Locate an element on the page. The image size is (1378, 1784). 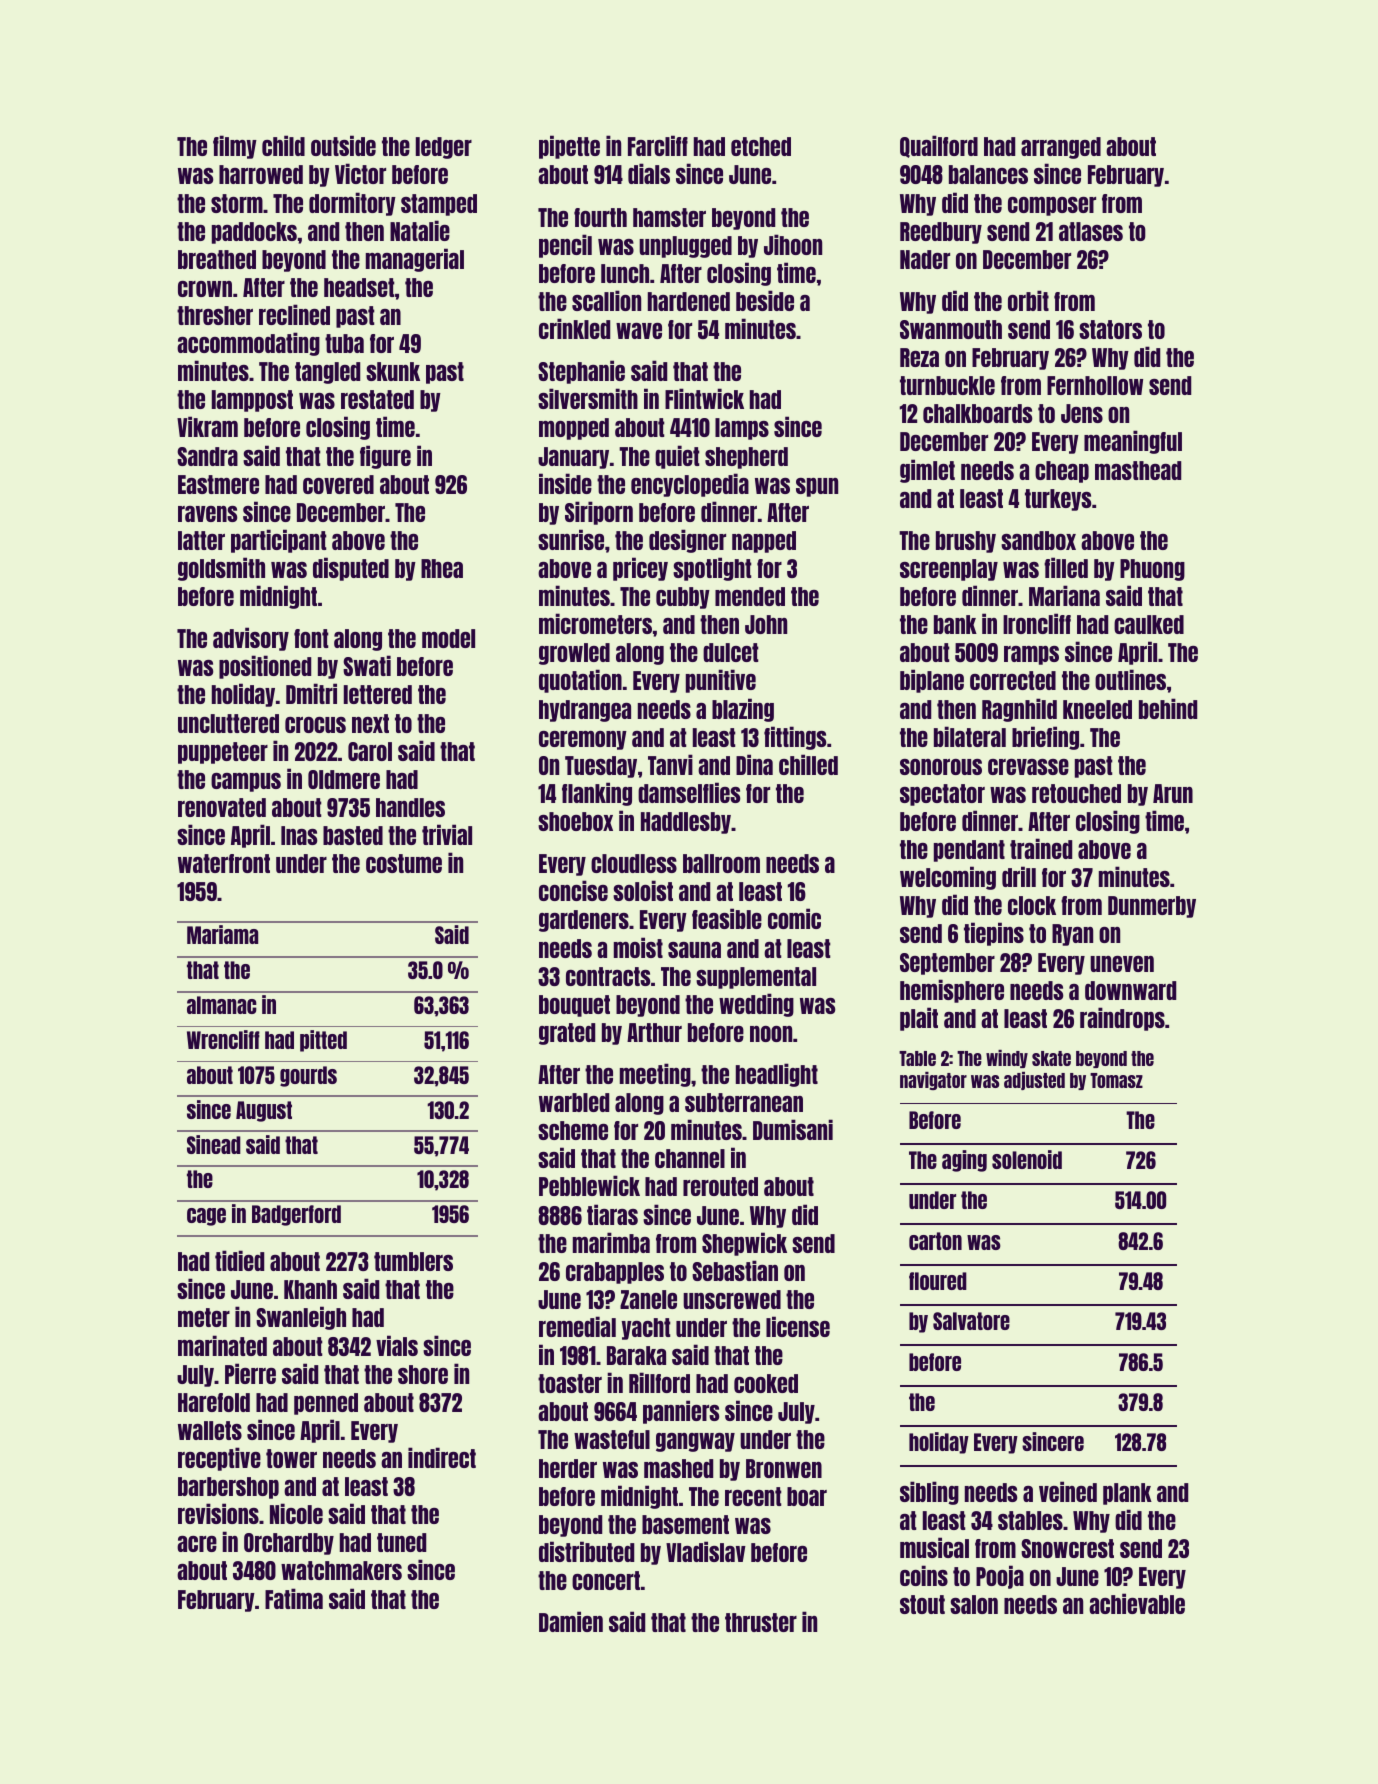
tidied is located at coordinates (239, 1260).
